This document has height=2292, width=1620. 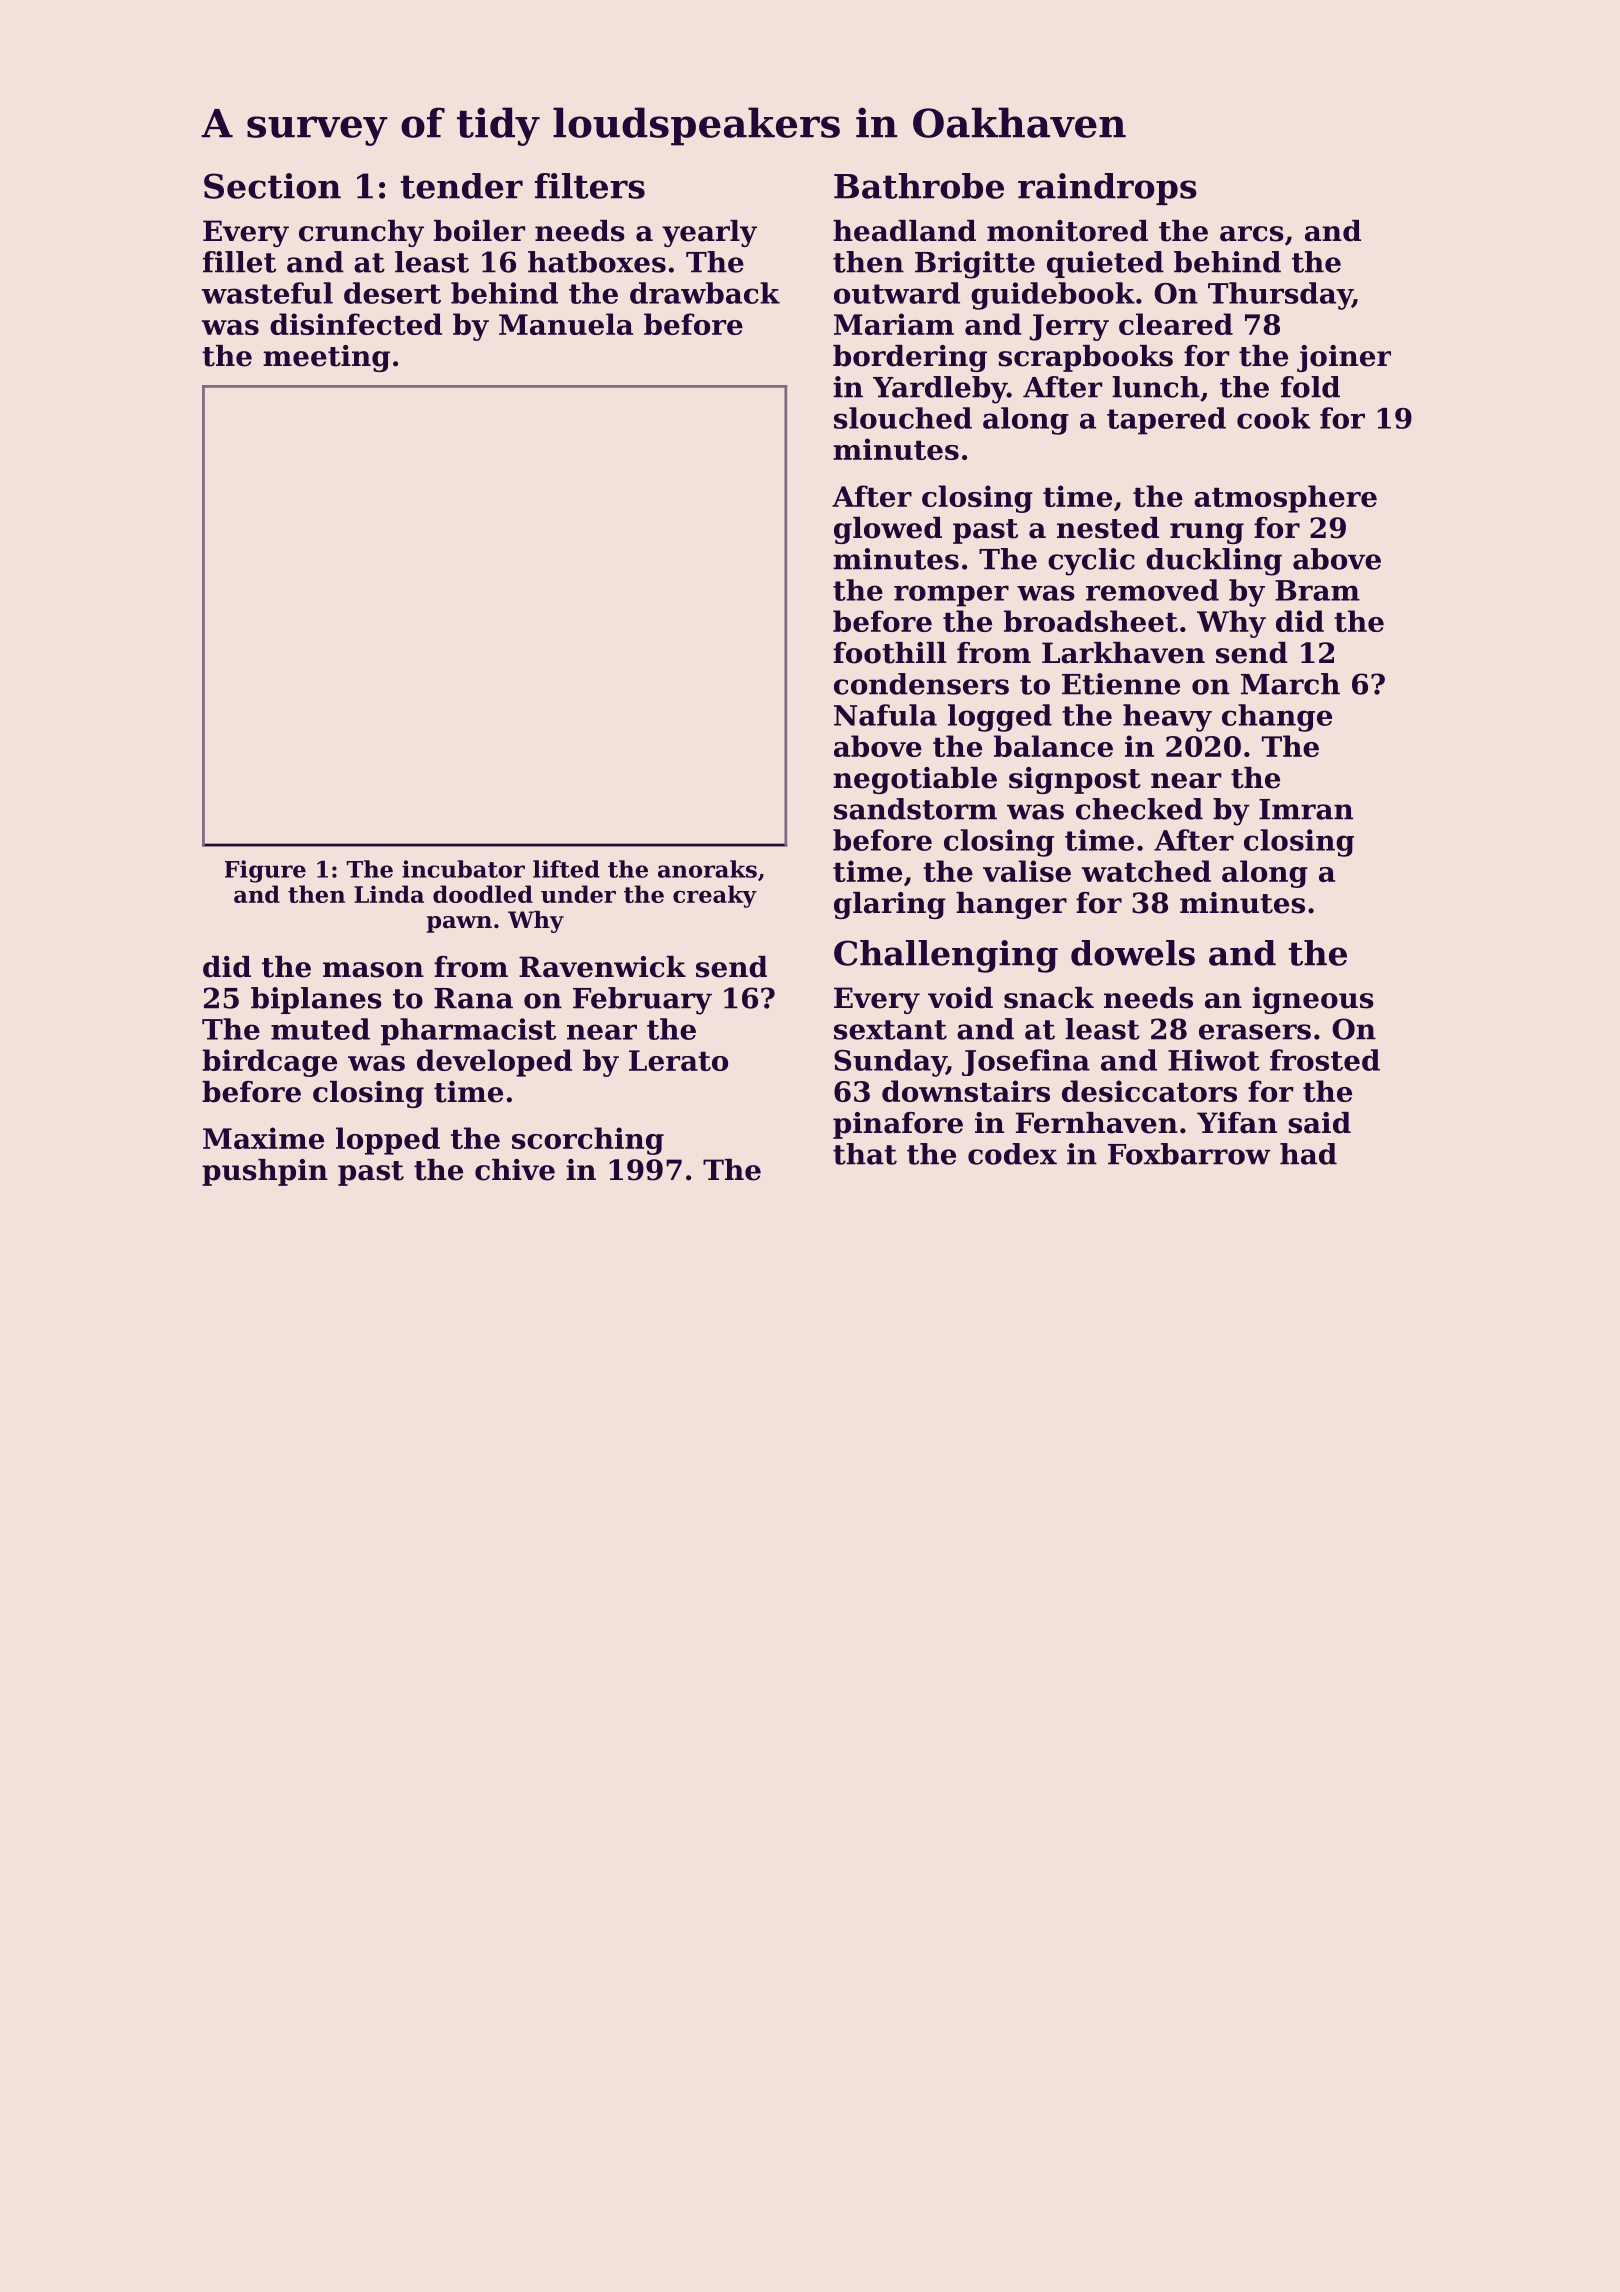 I want to click on atmosphere, so click(x=1285, y=499).
